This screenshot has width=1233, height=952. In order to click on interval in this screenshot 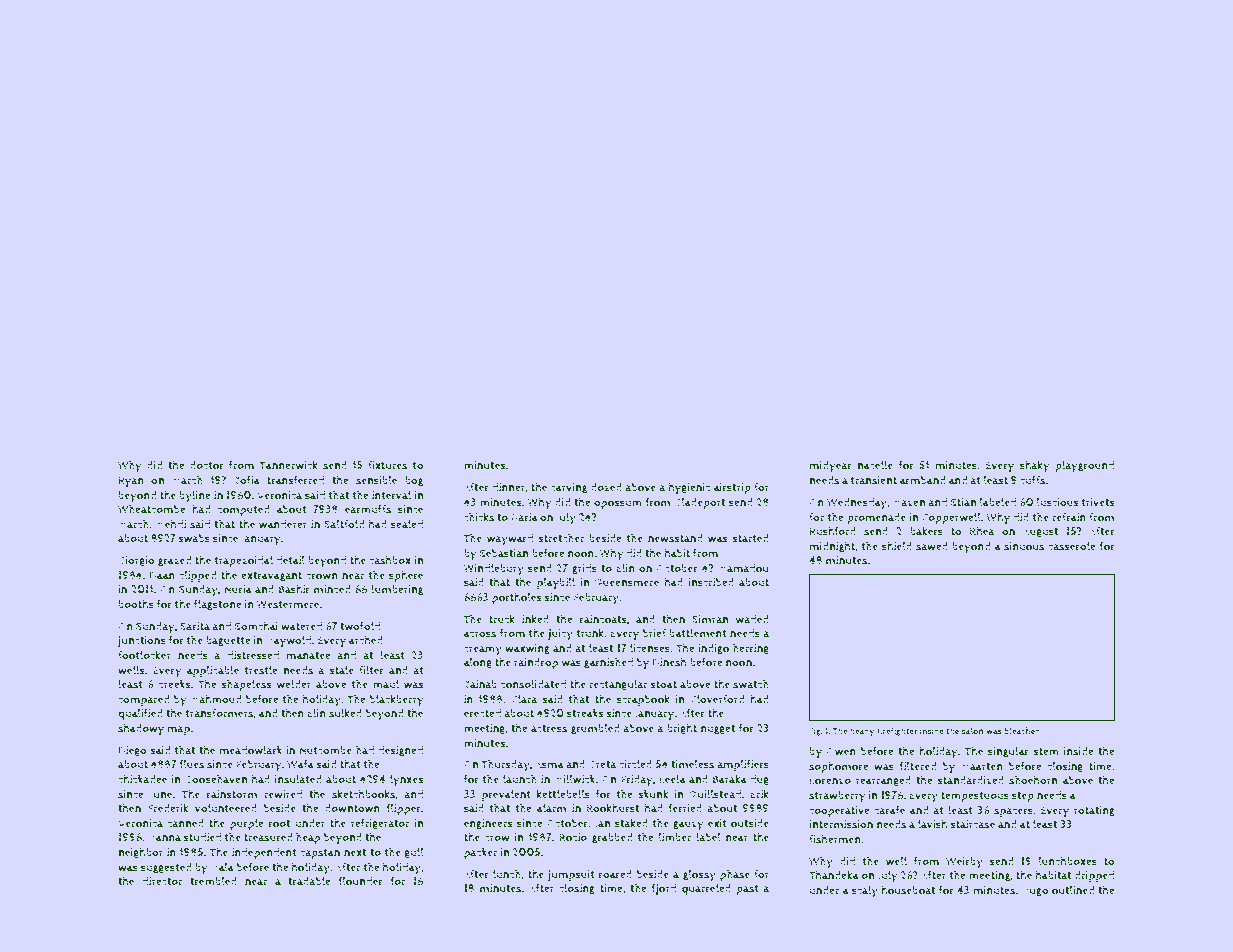, I will do `click(391, 495)`.
